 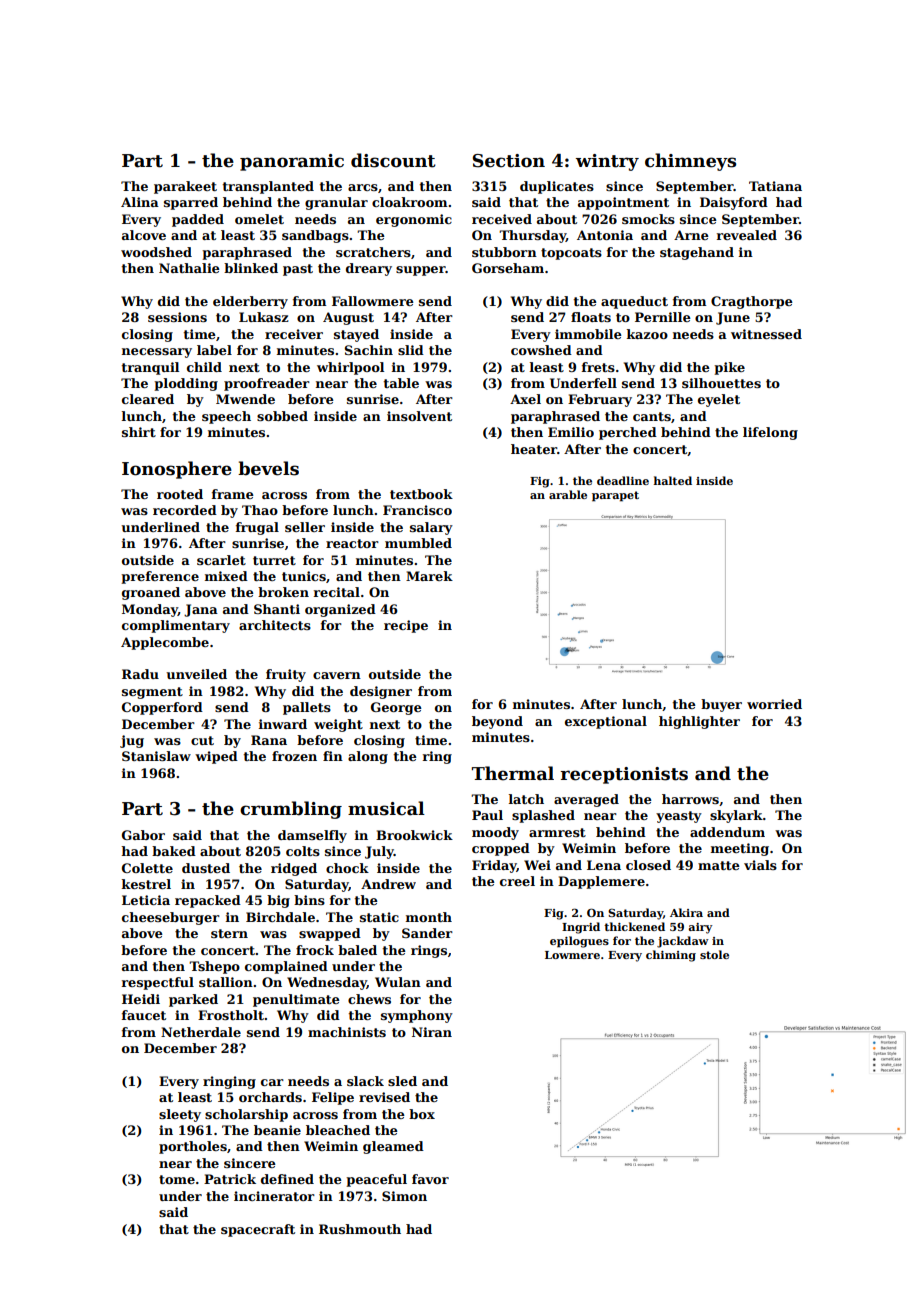 I want to click on preference, so click(x=160, y=577).
